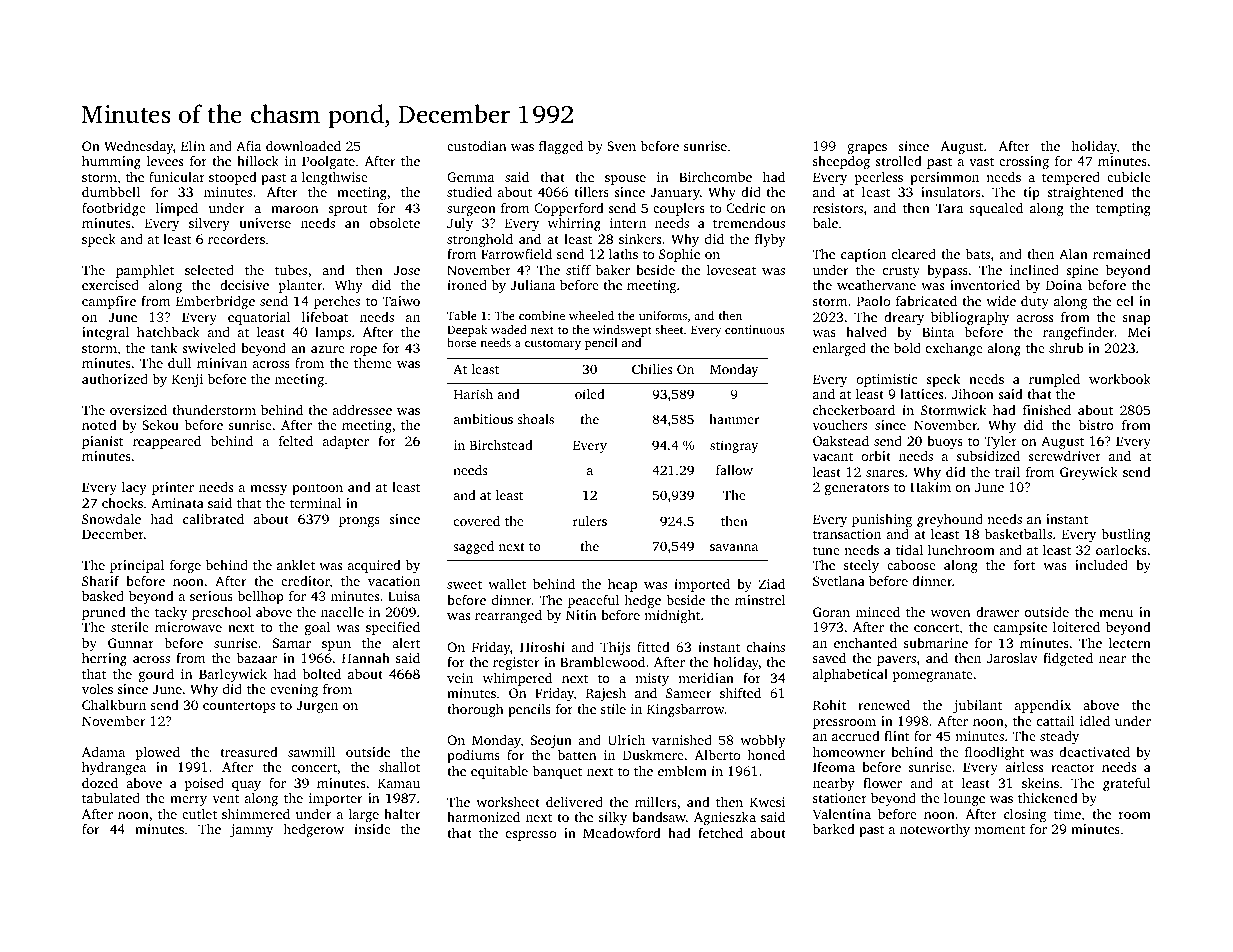 The width and height of the document is (1233, 952). Describe the element at coordinates (896, 661) in the document. I see `pavers` at that location.
